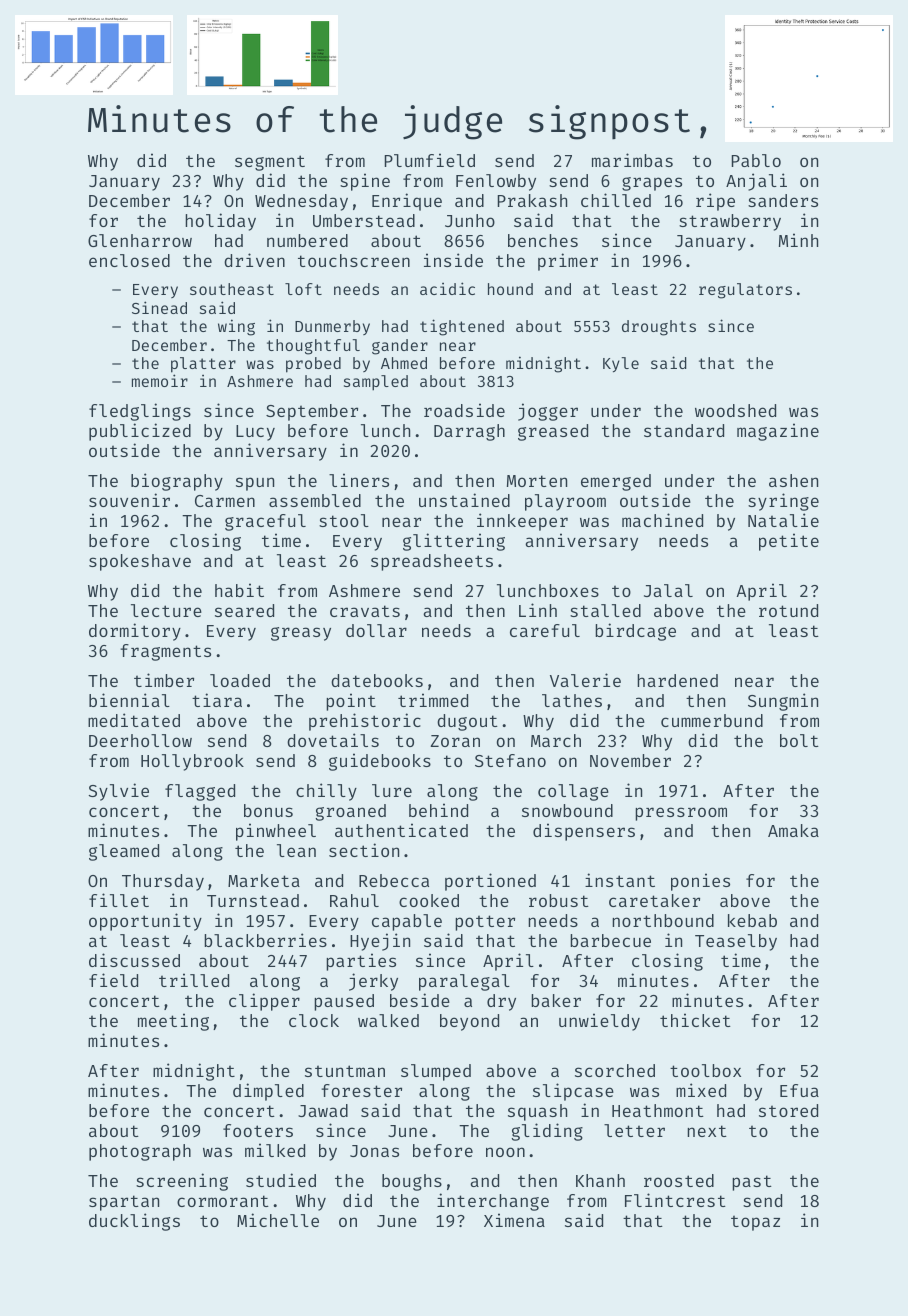 This screenshot has height=1316, width=908. I want to click on ducklings, so click(134, 1222).
